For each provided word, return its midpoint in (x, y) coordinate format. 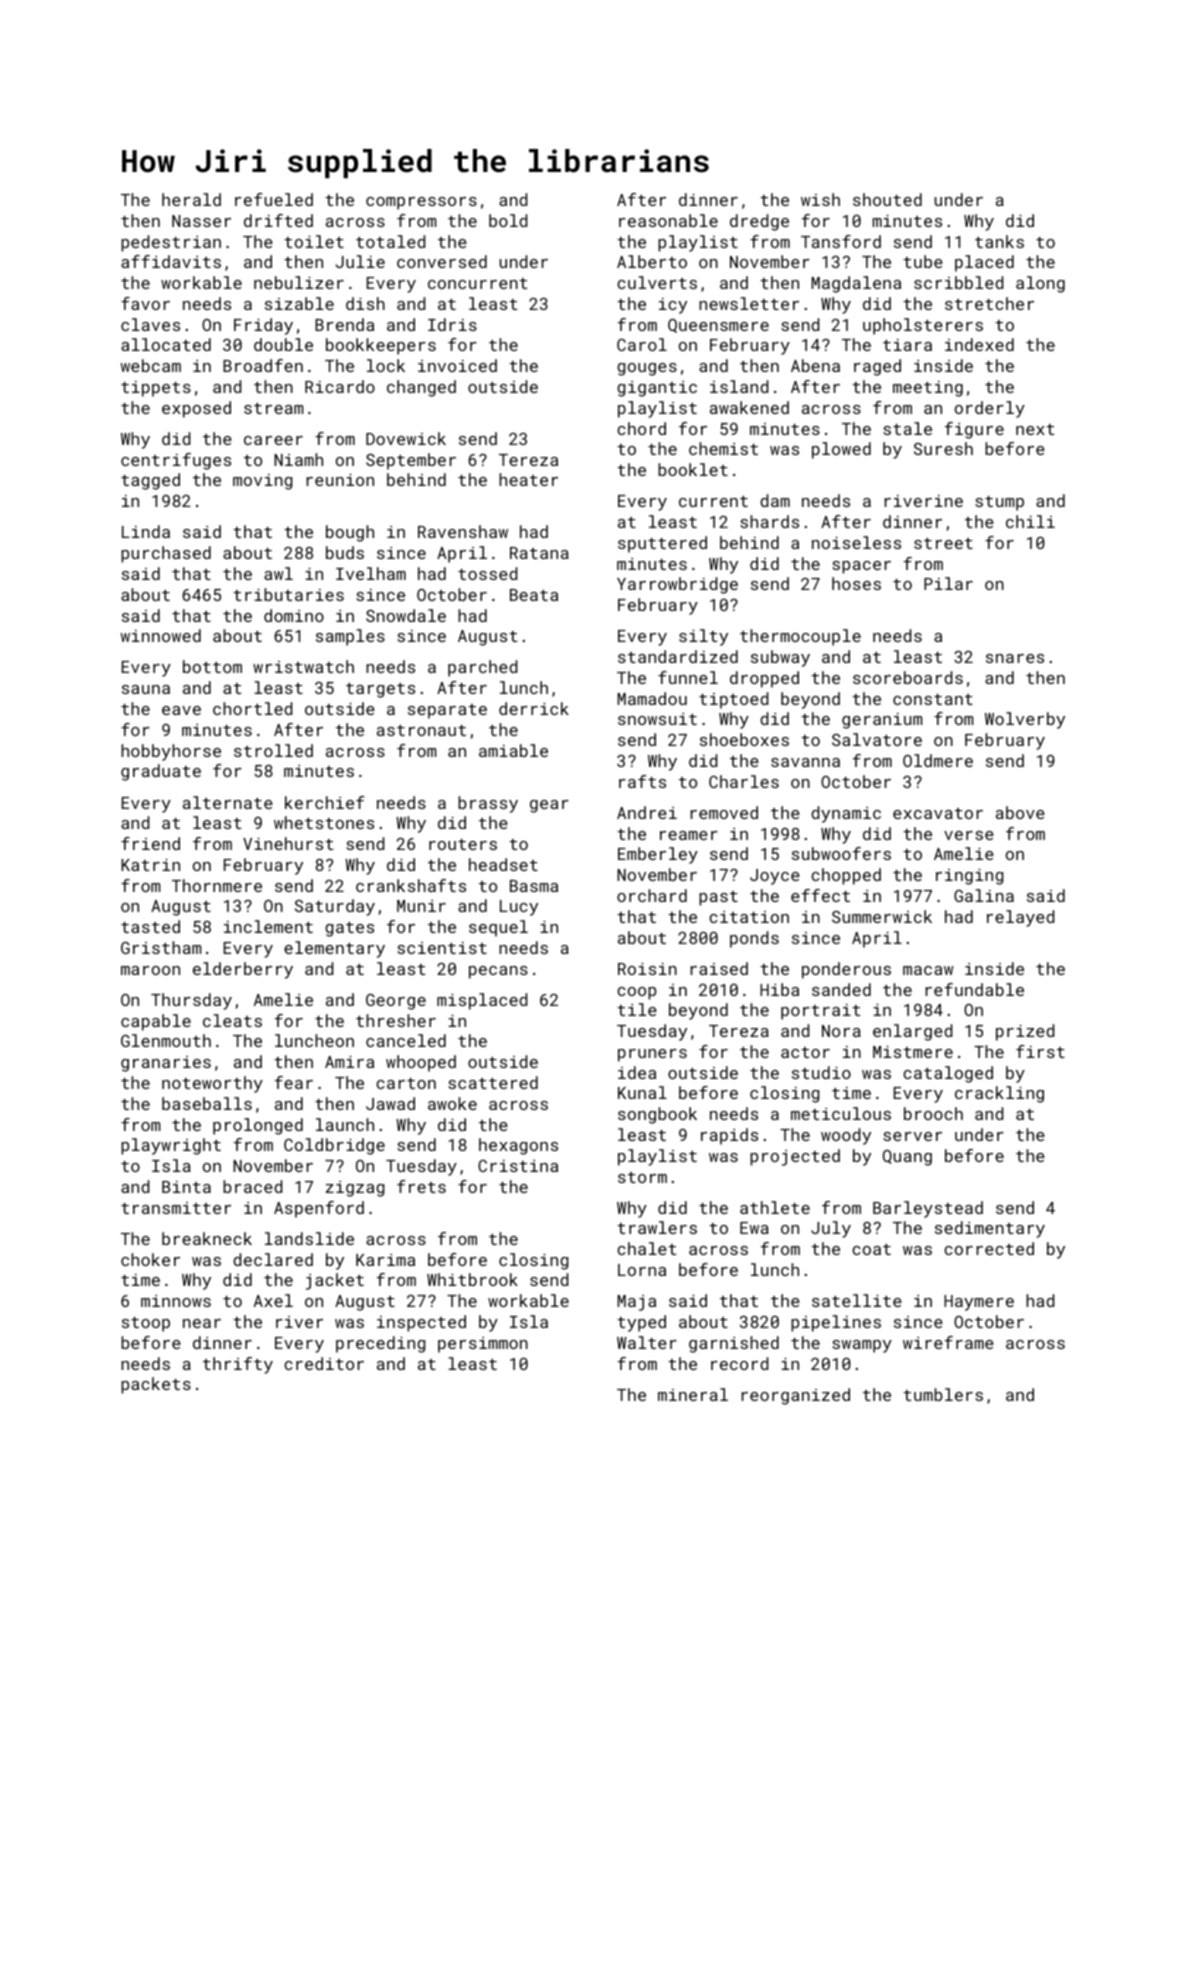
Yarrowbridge (677, 585)
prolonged (258, 1126)
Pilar (948, 583)
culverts (657, 282)
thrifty (238, 1365)
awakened (749, 407)
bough (350, 533)
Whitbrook (472, 1279)
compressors (421, 203)
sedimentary (990, 1229)
